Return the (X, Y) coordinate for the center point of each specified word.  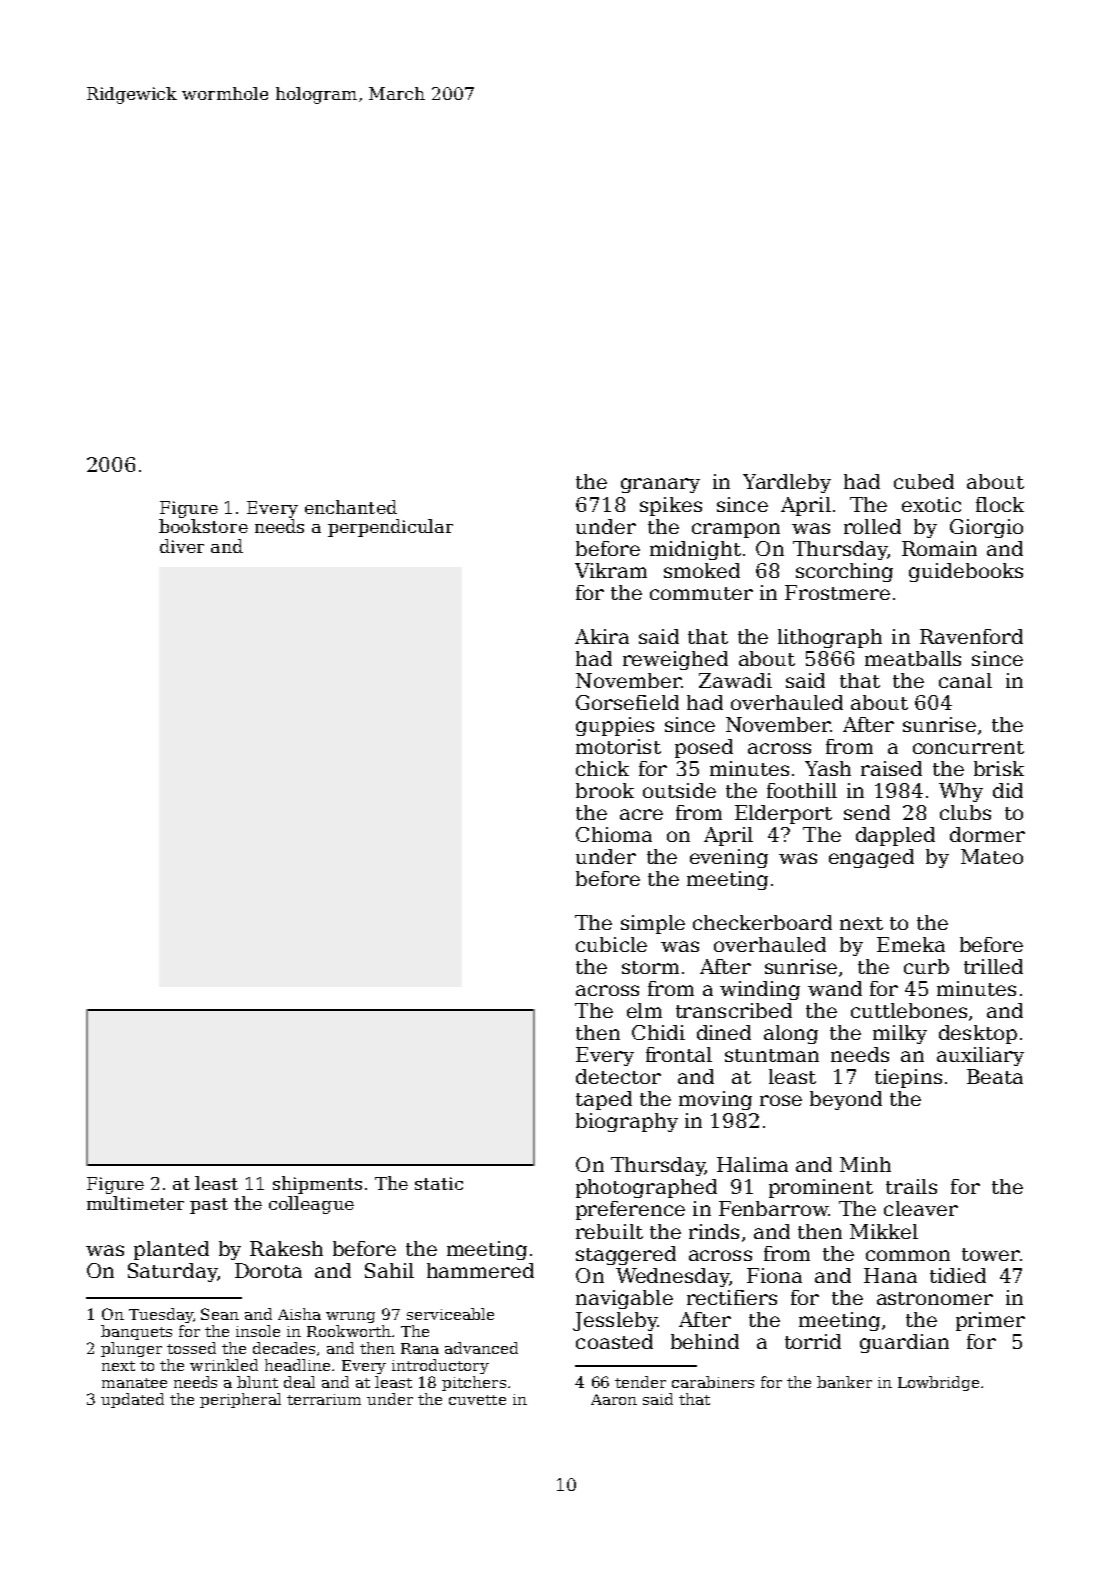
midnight (695, 550)
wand (835, 988)
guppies (615, 726)
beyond (846, 1100)
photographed (646, 1188)
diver (182, 546)
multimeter (135, 1203)
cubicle (611, 944)
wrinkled (224, 1365)
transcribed (734, 1010)
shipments (317, 1185)
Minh (865, 1164)
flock (1000, 504)
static (439, 1183)
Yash (828, 768)
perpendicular (390, 528)
